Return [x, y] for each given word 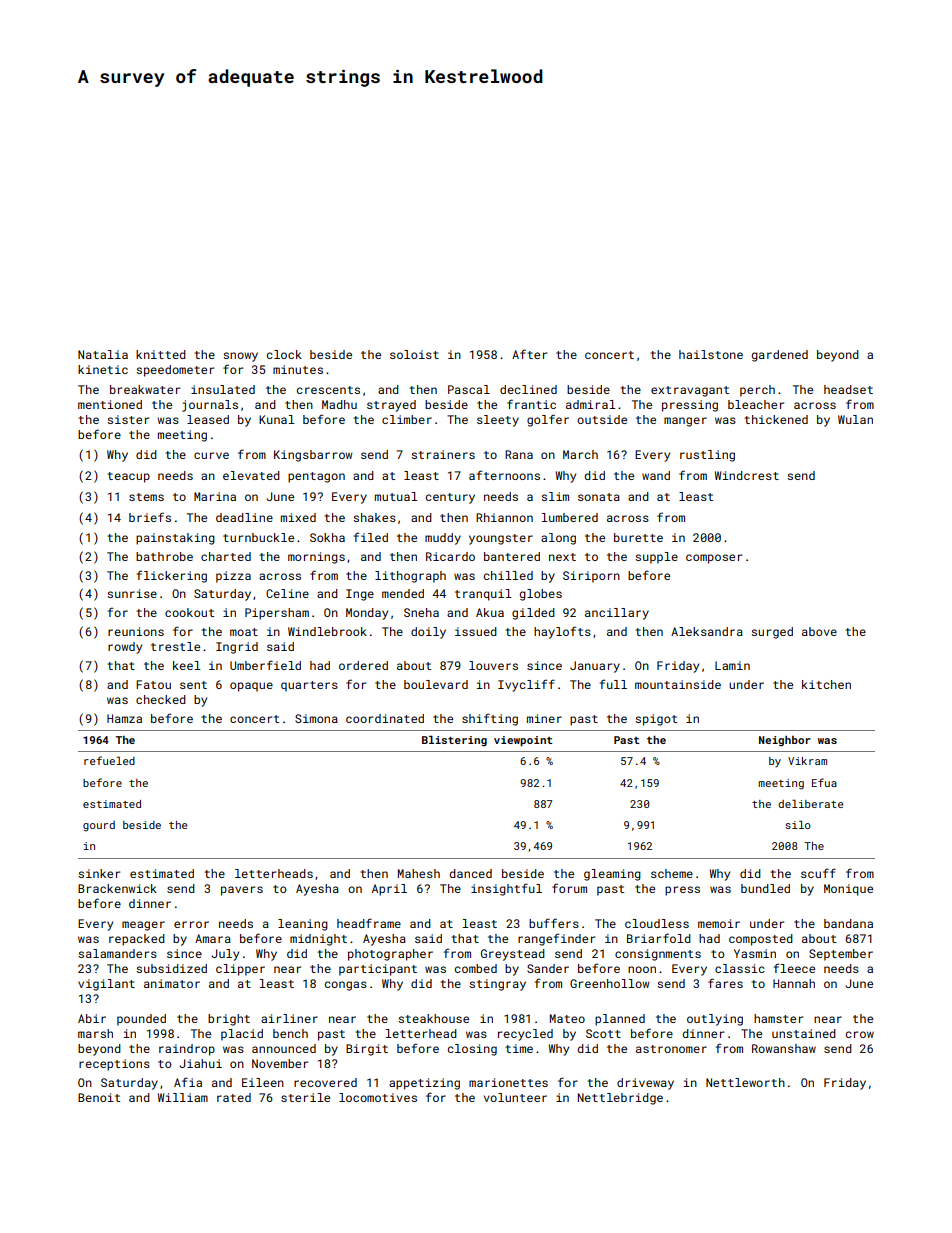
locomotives [378, 1097]
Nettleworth [745, 1082]
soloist [414, 354]
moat [244, 632]
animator [172, 983]
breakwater [145, 389]
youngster [501, 539]
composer [714, 559]
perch [757, 391]
